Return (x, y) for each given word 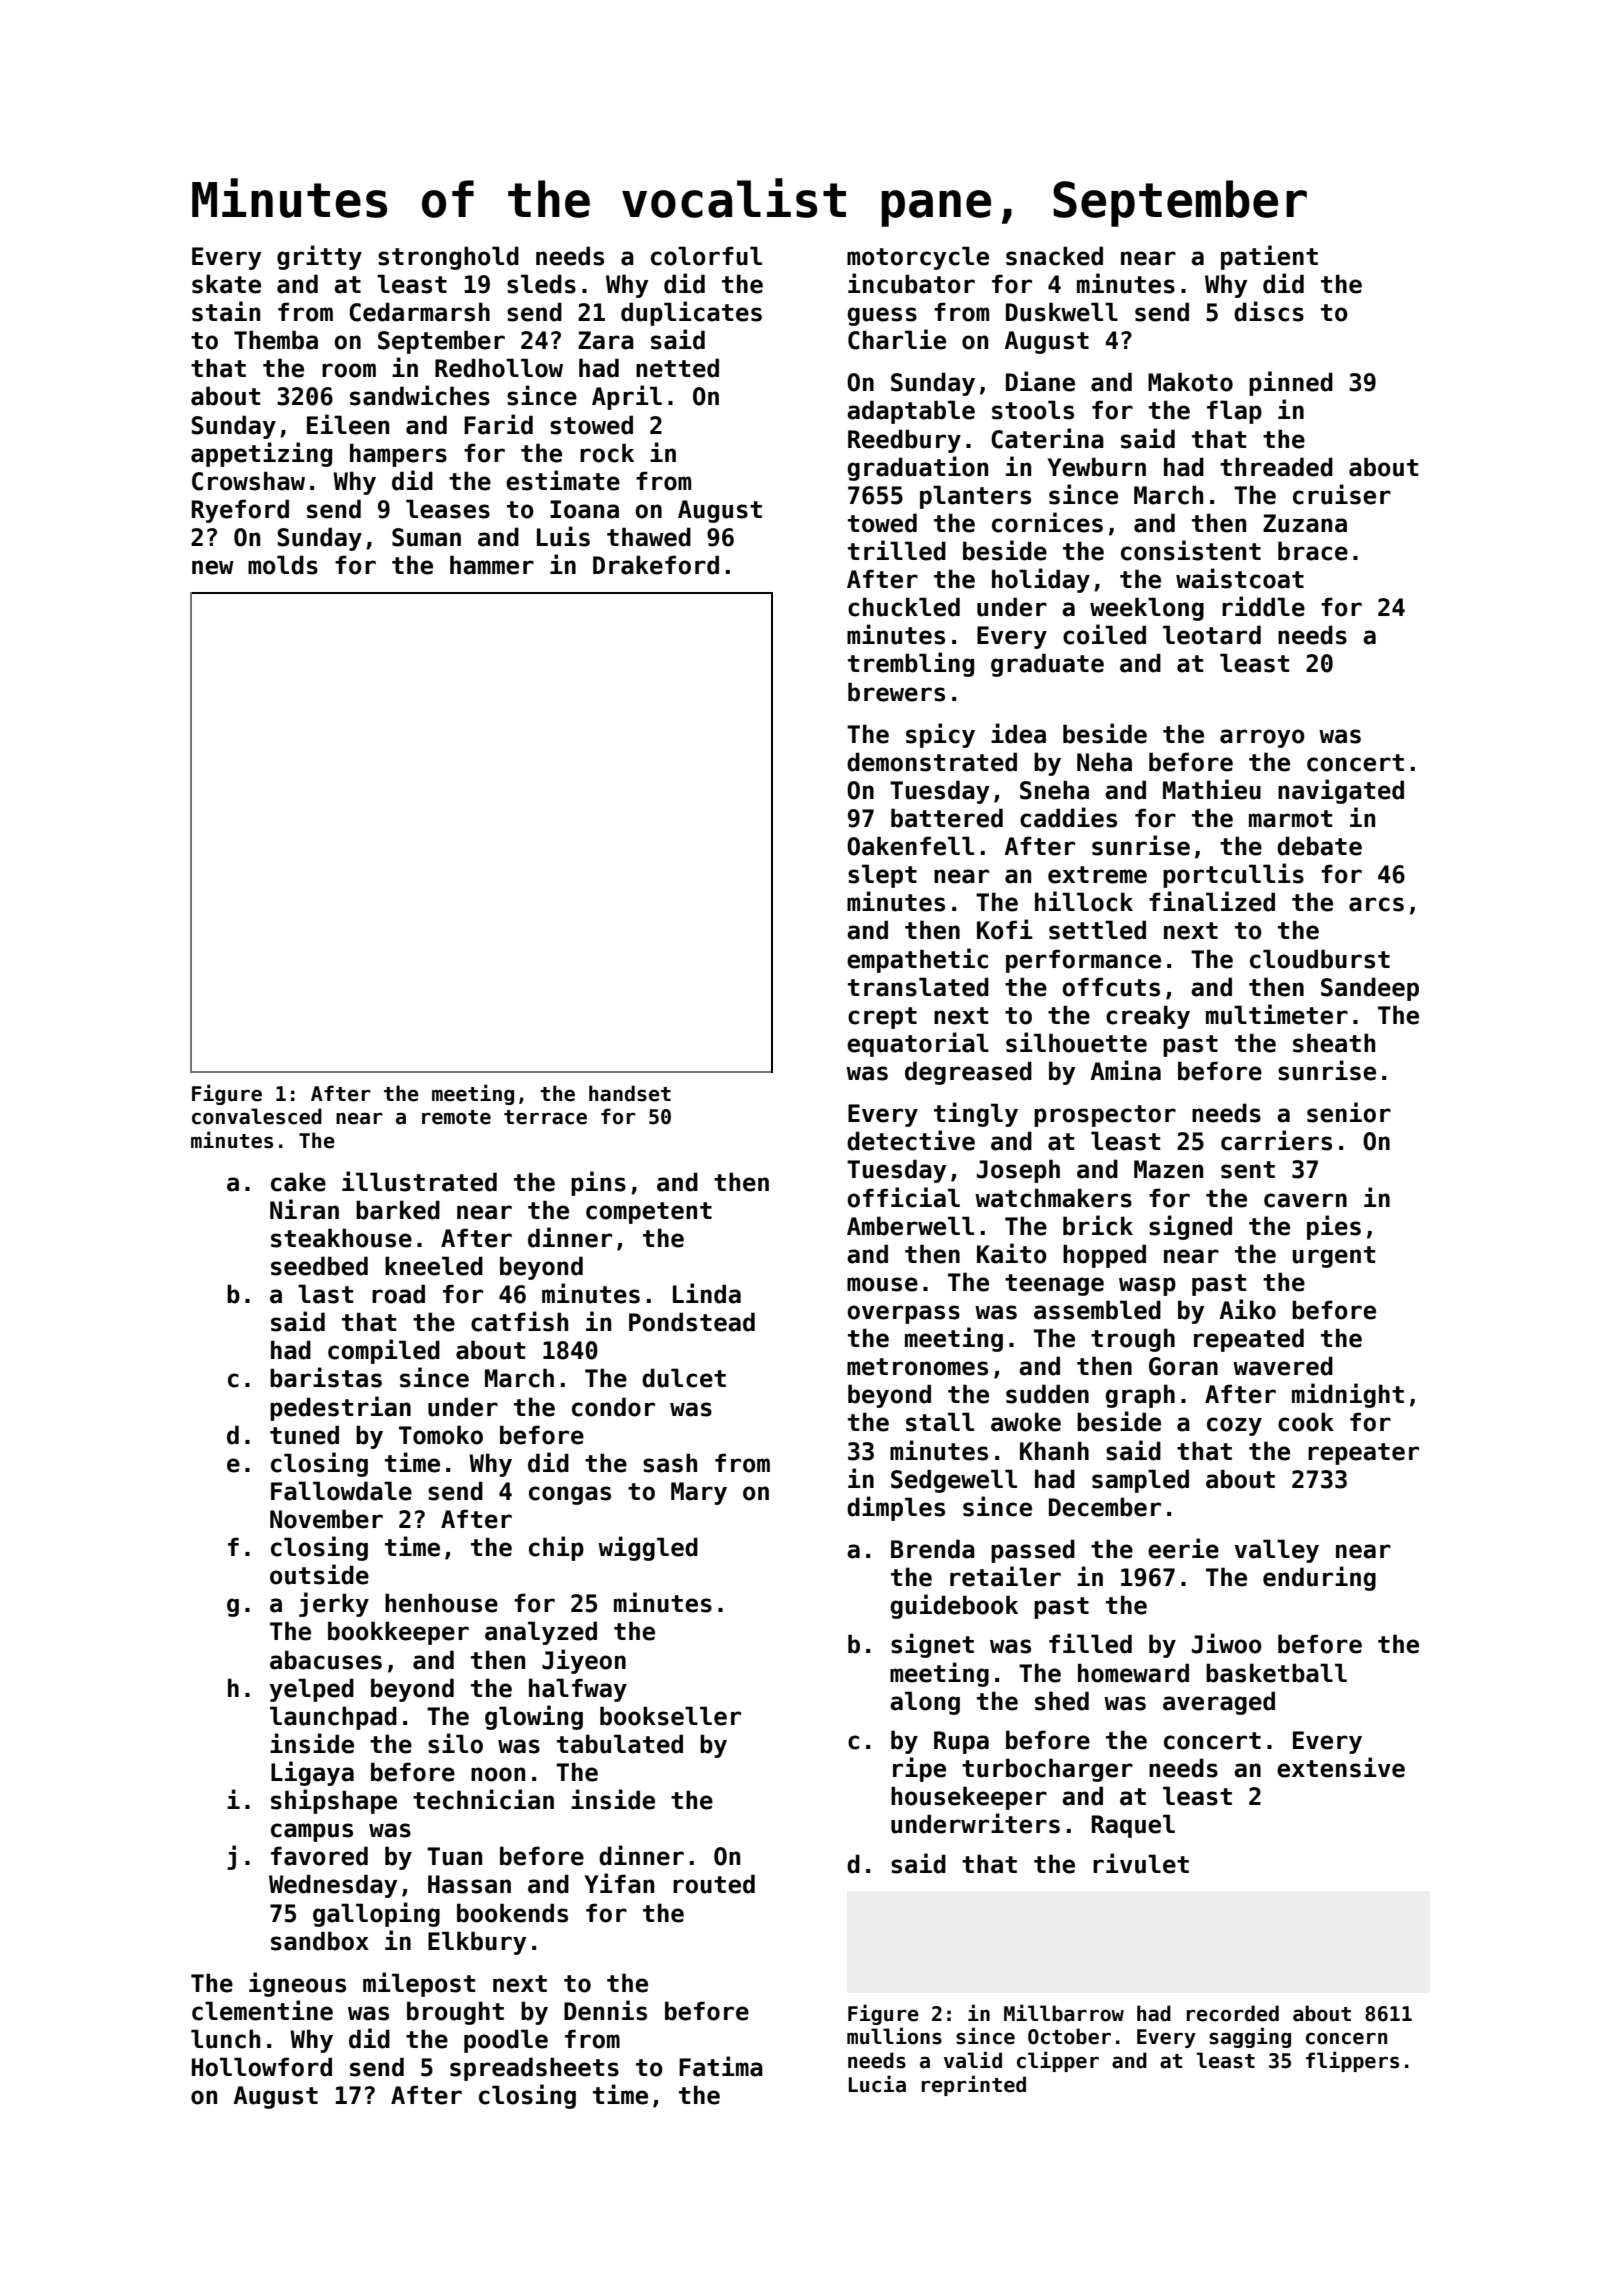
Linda (707, 1293)
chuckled (904, 607)
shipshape (334, 1801)
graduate (1047, 665)
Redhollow (499, 368)
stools (1033, 410)
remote (456, 1117)
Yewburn (1096, 467)
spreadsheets (534, 2069)
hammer (492, 565)
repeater (1363, 1454)
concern (1346, 2039)
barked (398, 1210)
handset (630, 1093)
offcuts (1111, 987)
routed (714, 1884)
